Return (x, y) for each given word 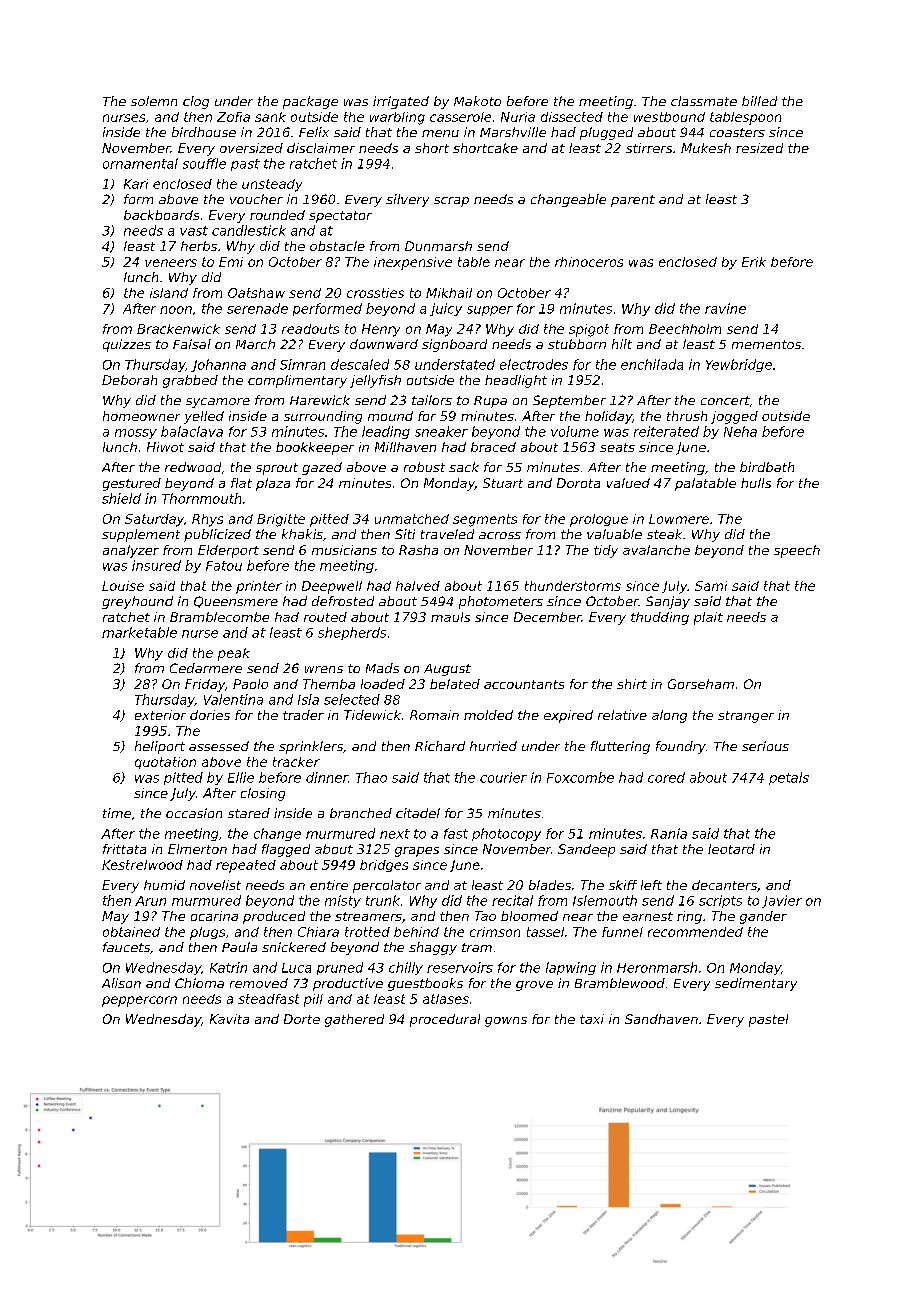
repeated (246, 866)
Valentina (233, 699)
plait (708, 618)
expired (568, 716)
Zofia (233, 117)
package (310, 102)
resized (759, 148)
